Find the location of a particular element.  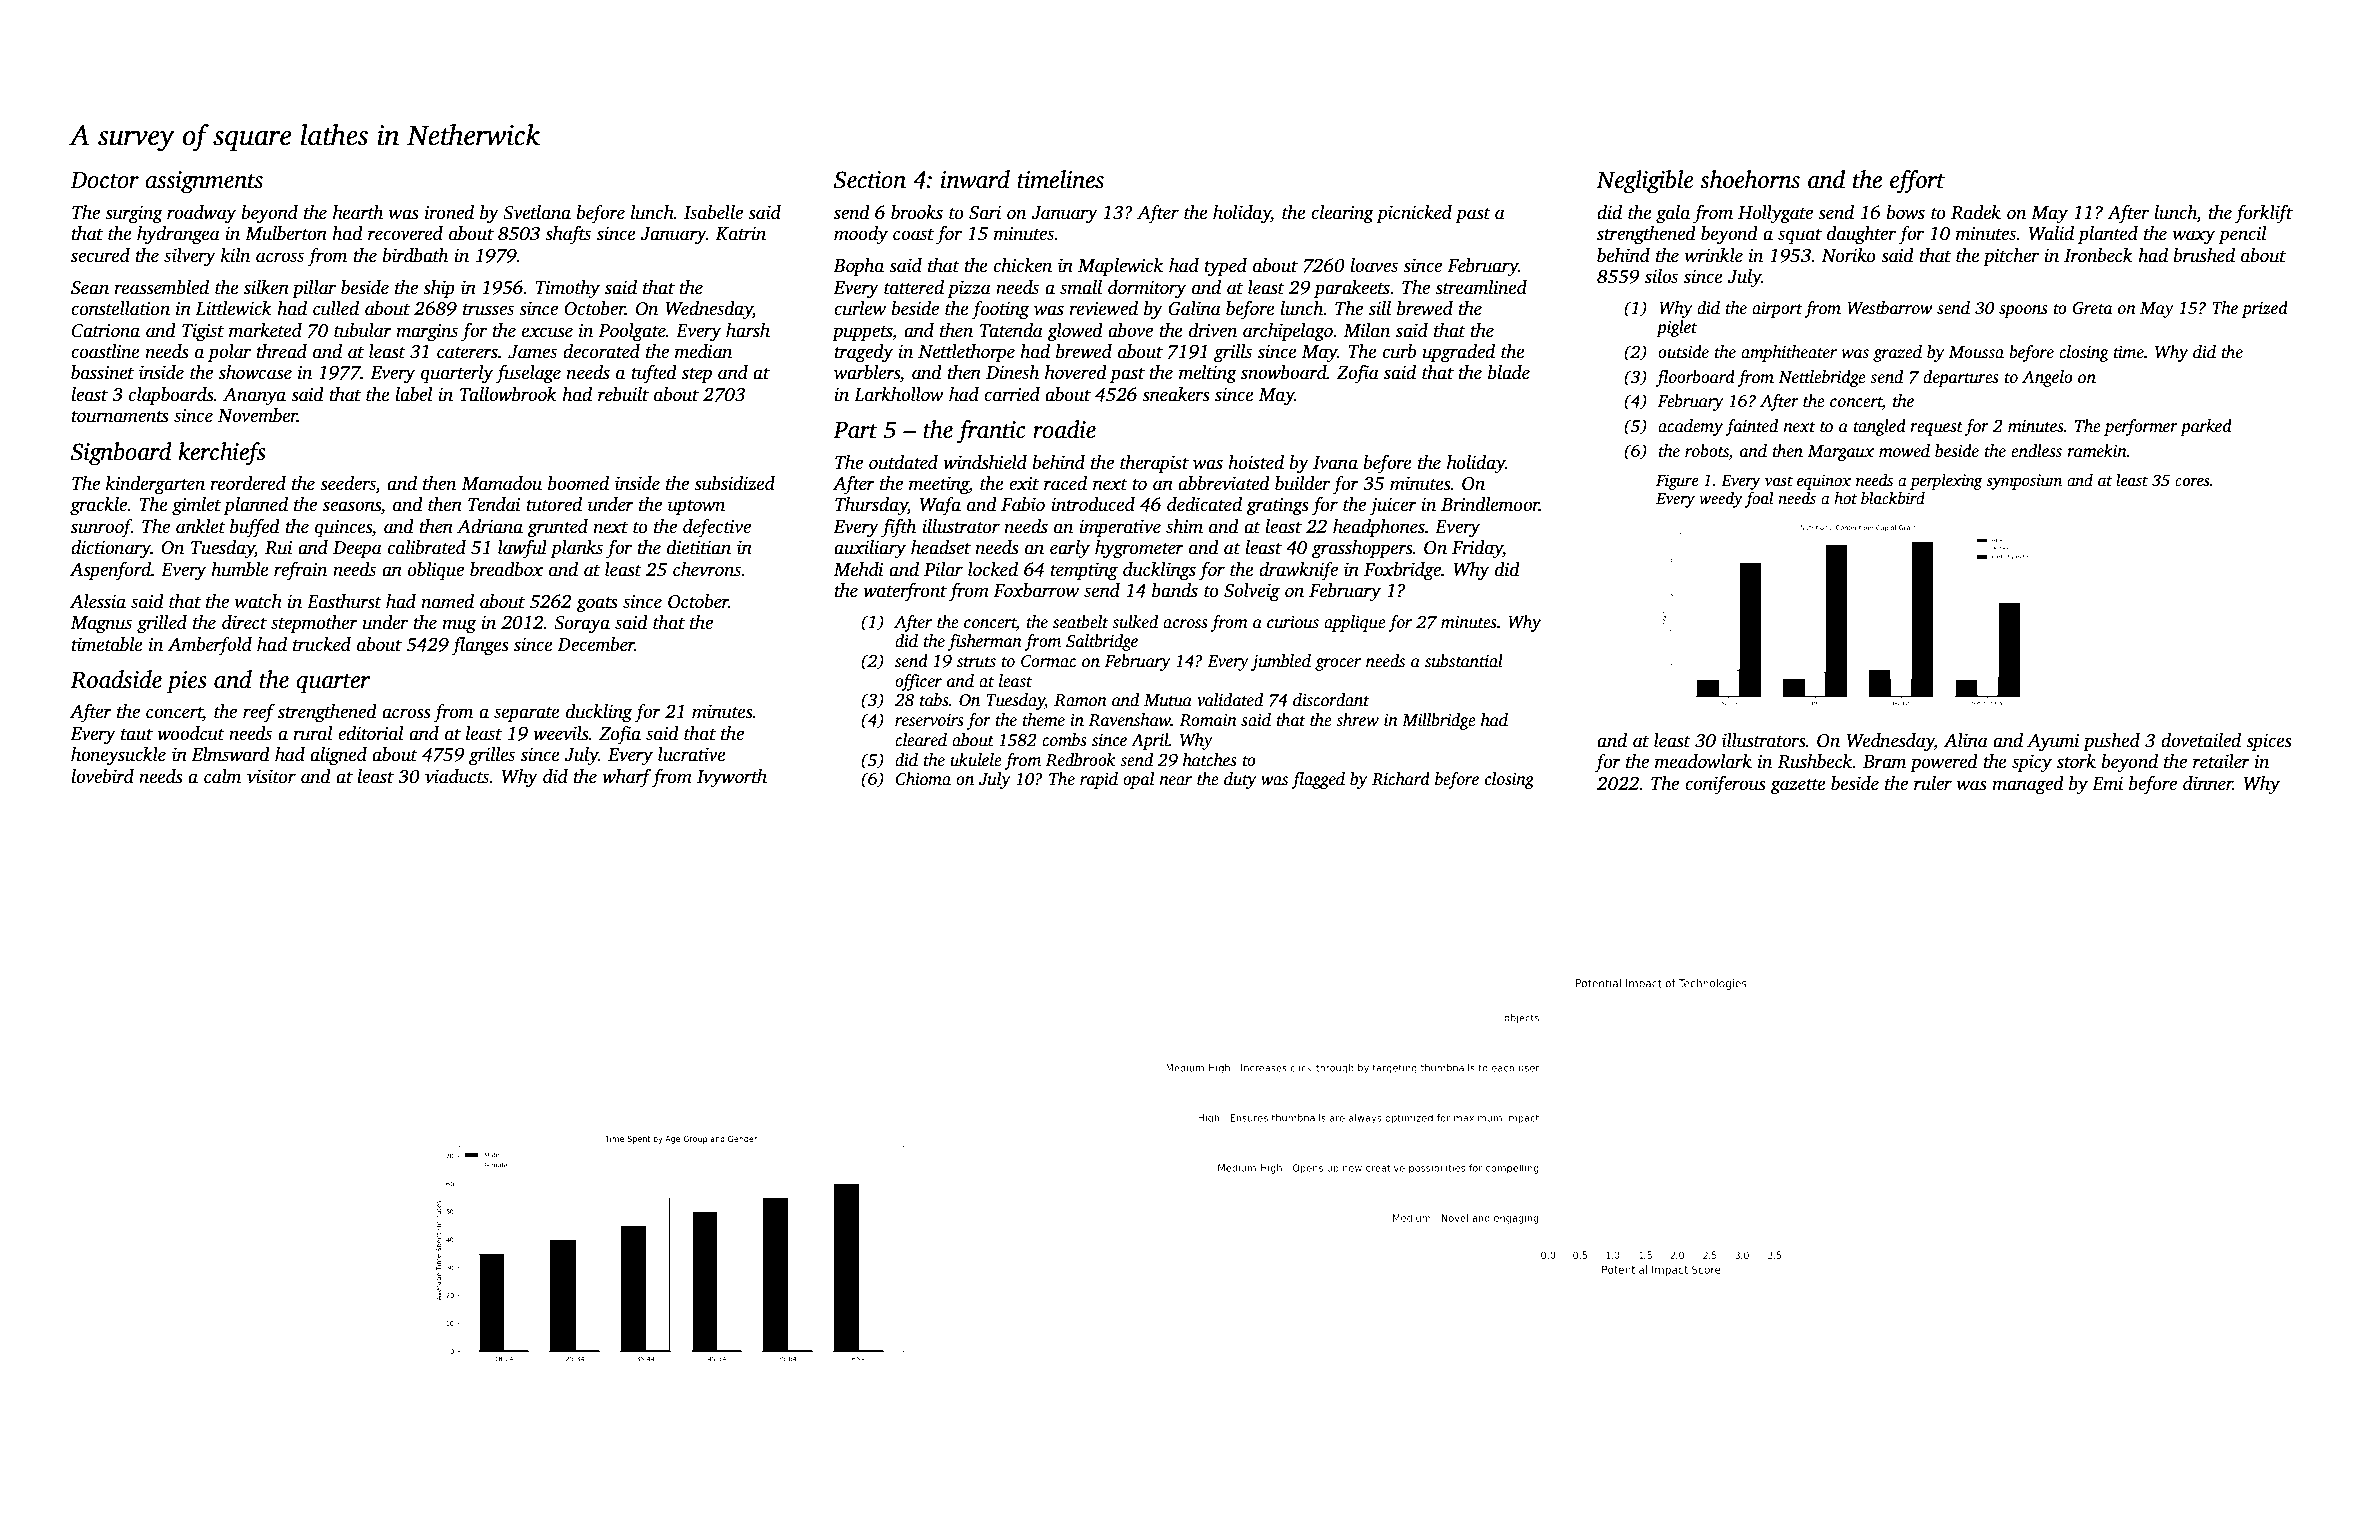

editorial is located at coordinates (371, 733).
